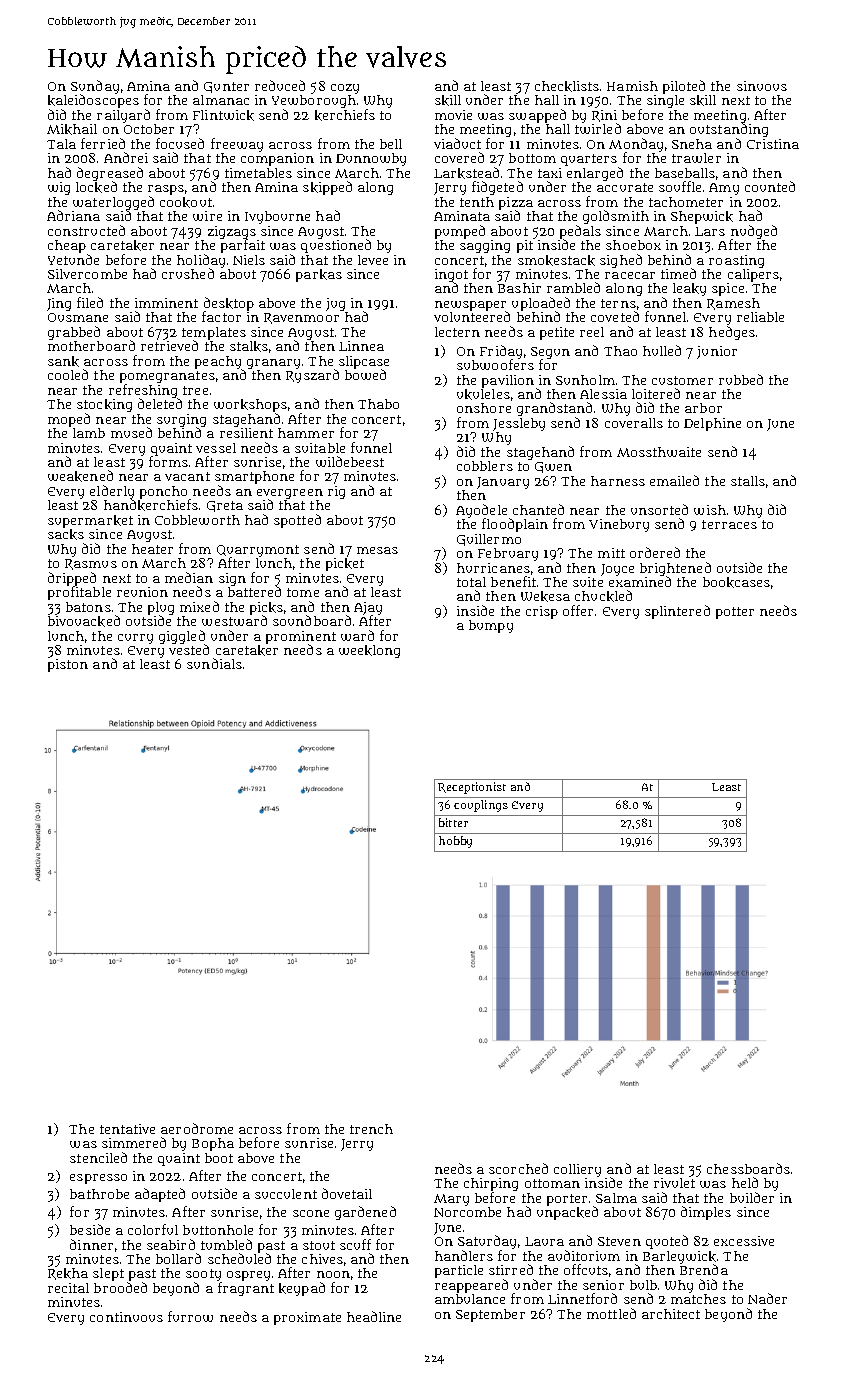 The image size is (849, 1400). I want to click on viaduct, so click(457, 143).
